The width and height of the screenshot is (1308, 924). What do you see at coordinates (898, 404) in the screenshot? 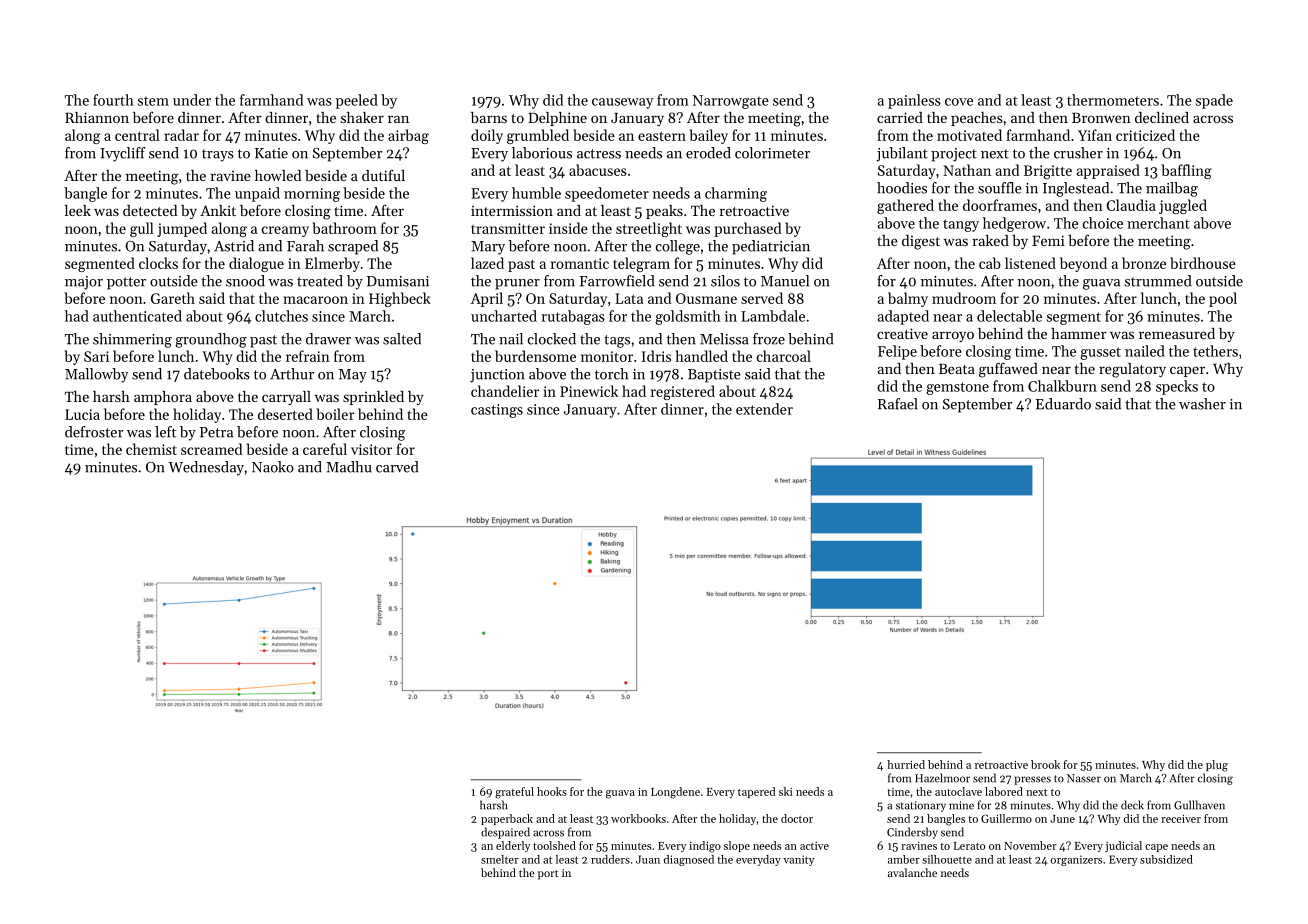
I see `Rafael` at bounding box center [898, 404].
